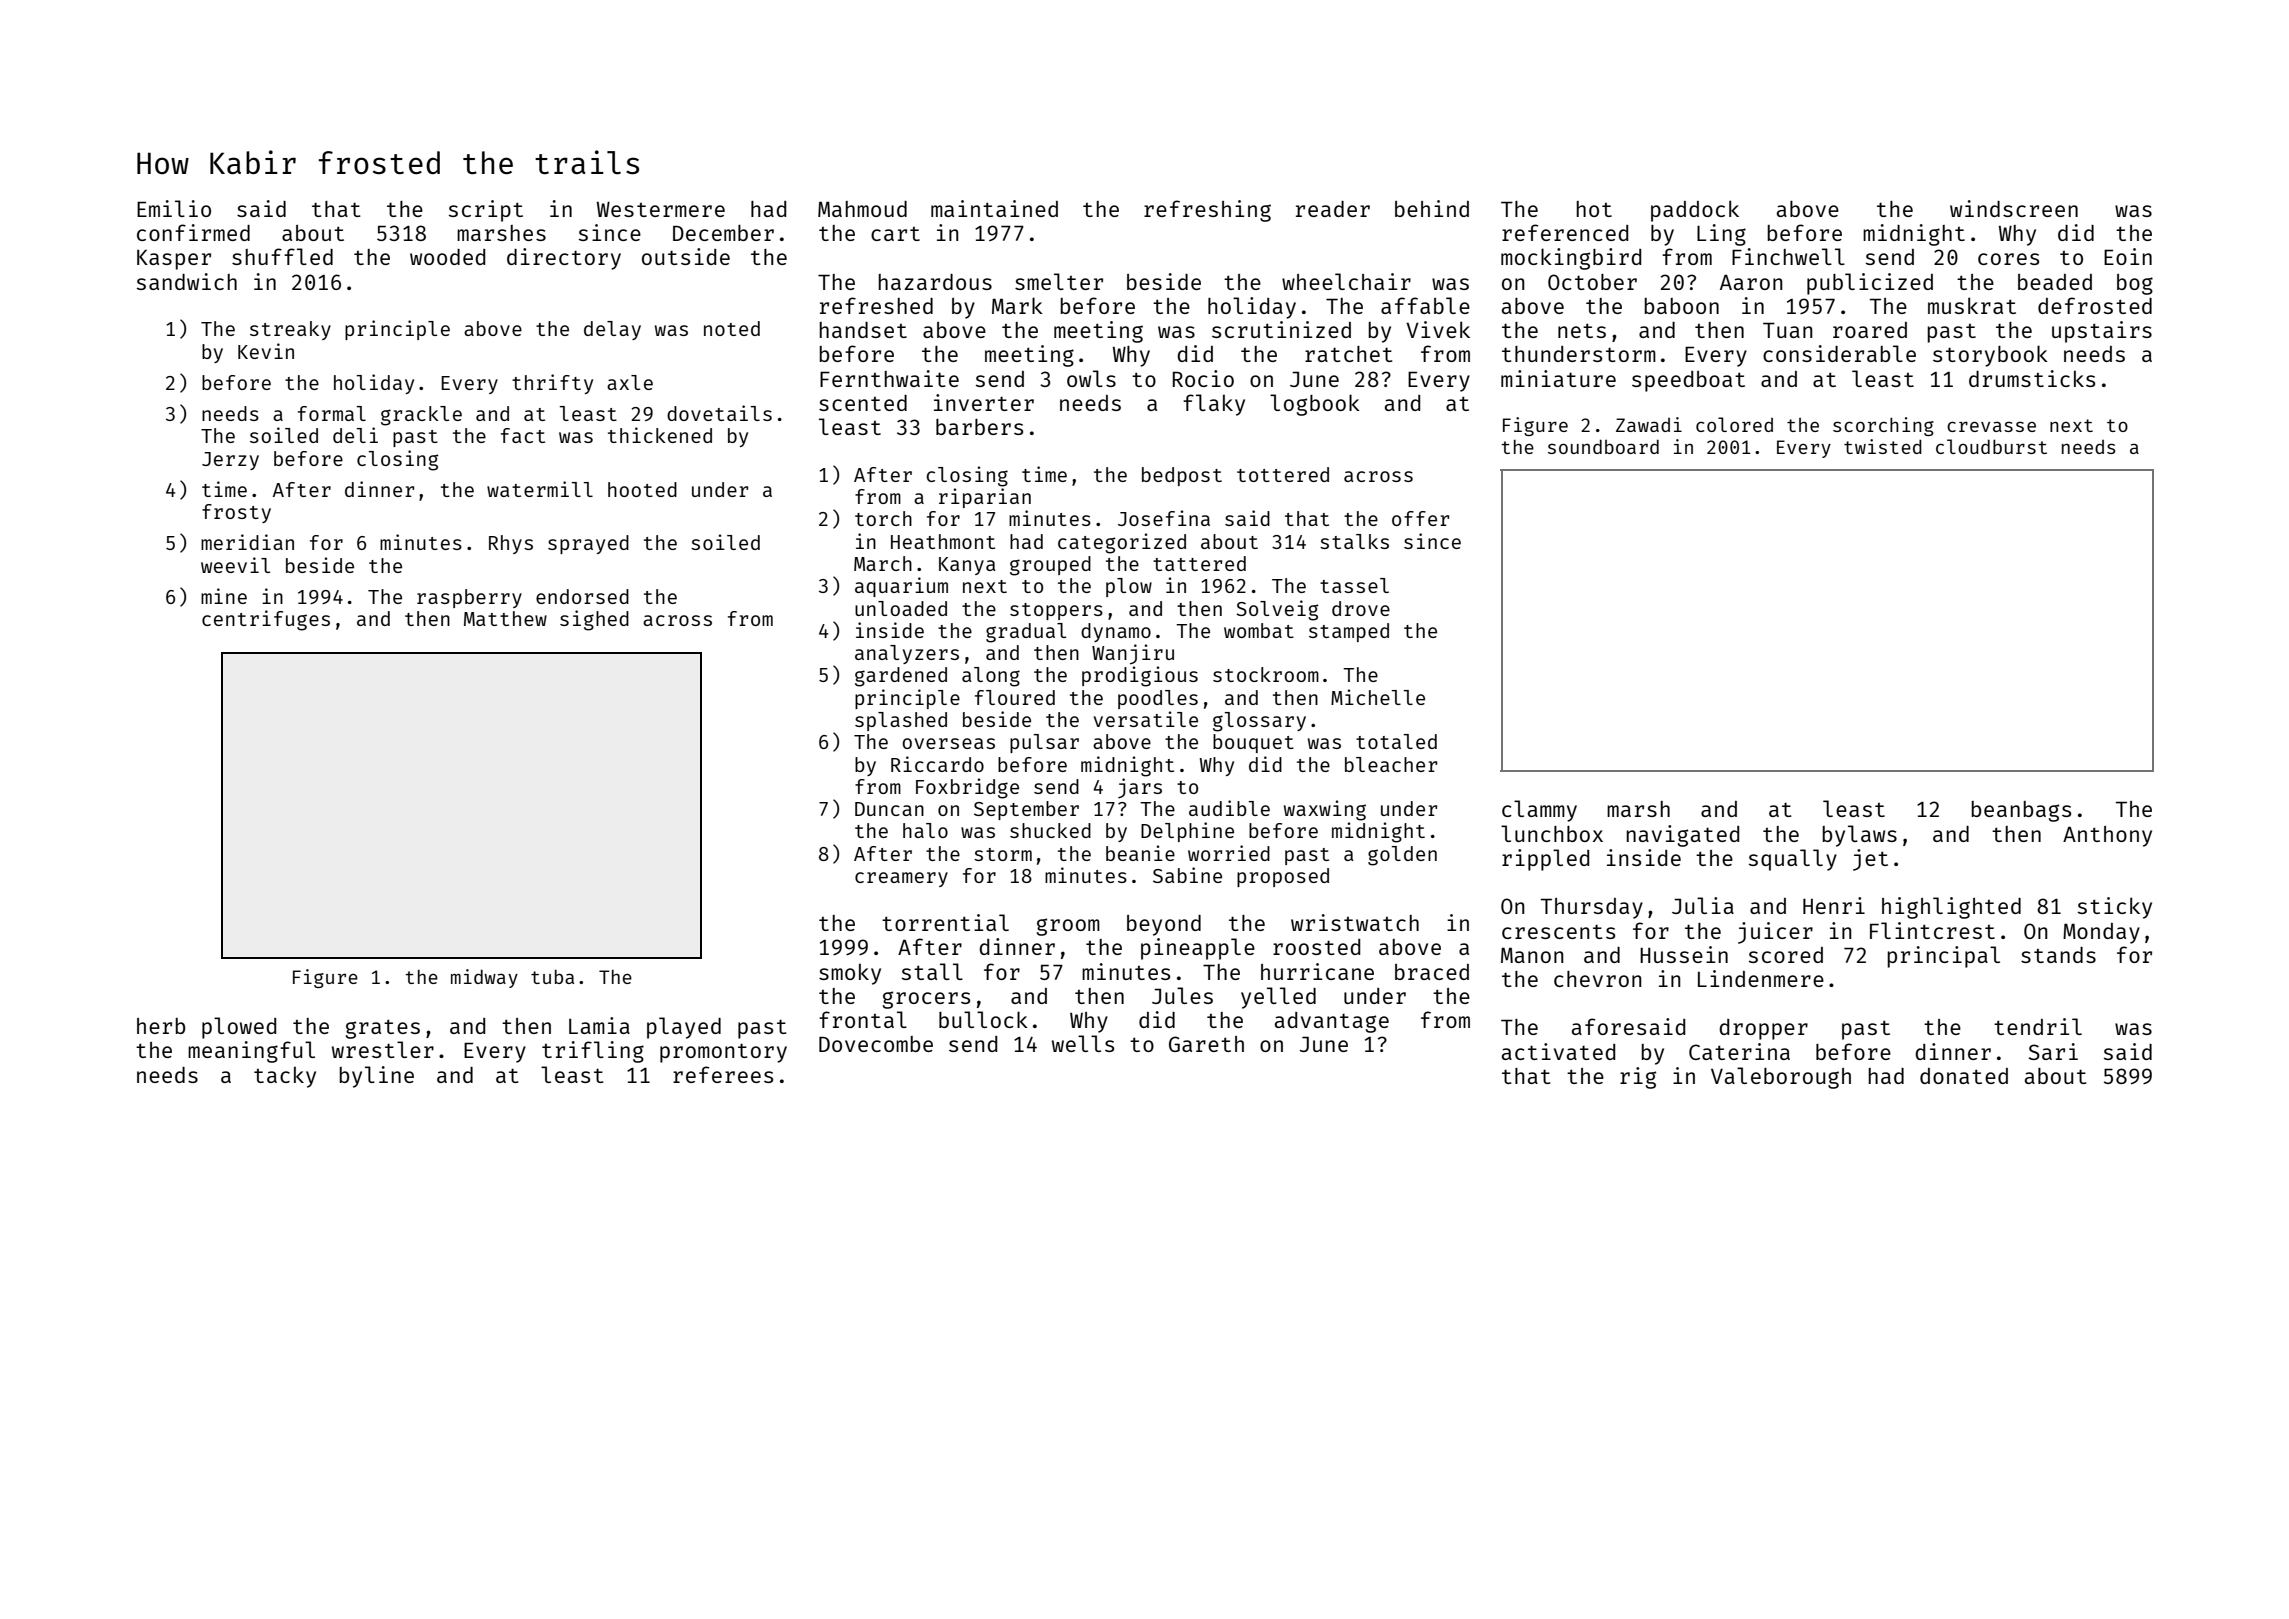 Image resolution: width=2289 pixels, height=1619 pixels. What do you see at coordinates (1991, 446) in the document?
I see `cloudburst` at bounding box center [1991, 446].
